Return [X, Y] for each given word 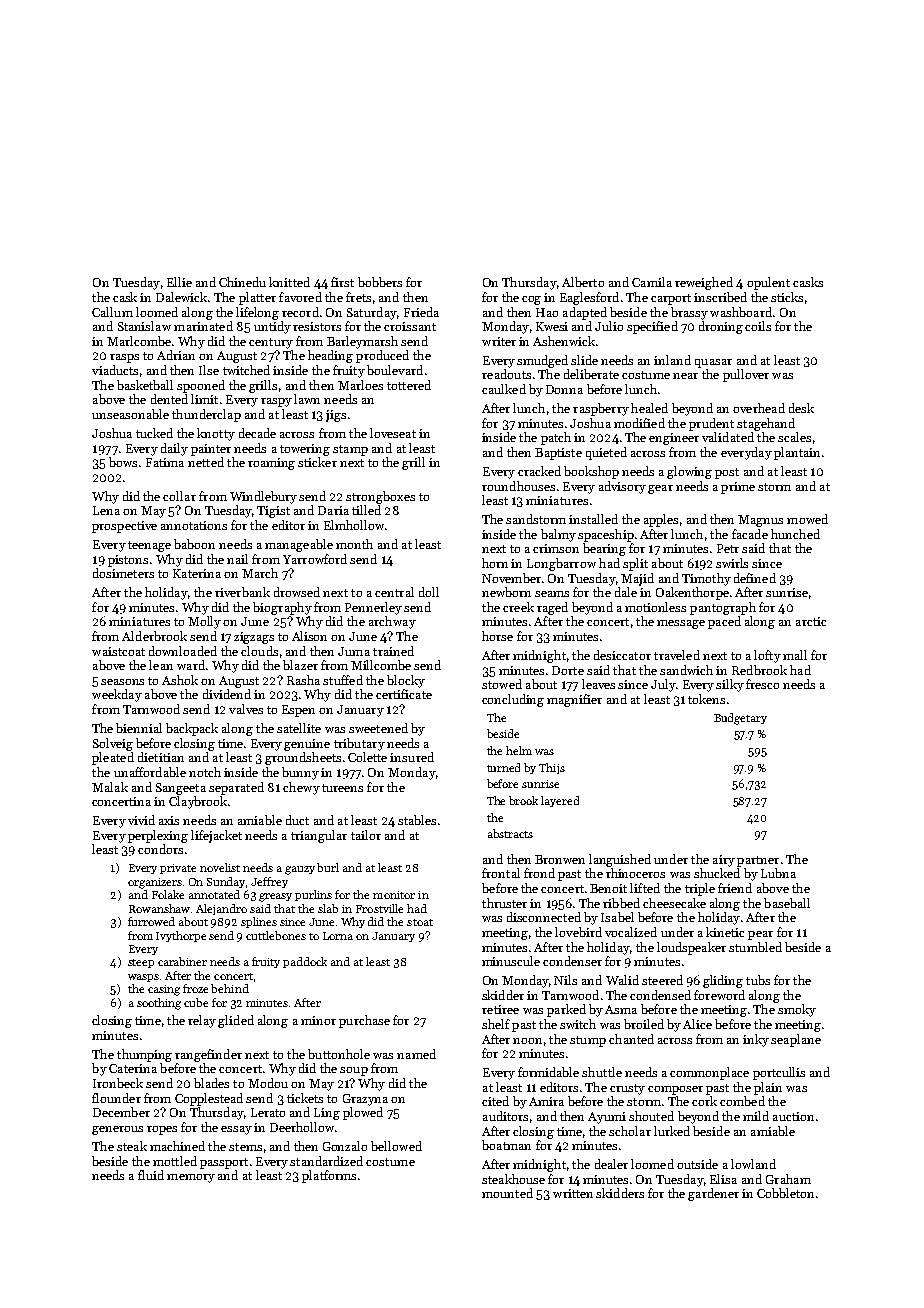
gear [660, 489]
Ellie [179, 282]
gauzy [300, 870]
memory [191, 1178]
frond [539, 873]
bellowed [396, 1146]
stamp [350, 450]
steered [662, 980]
